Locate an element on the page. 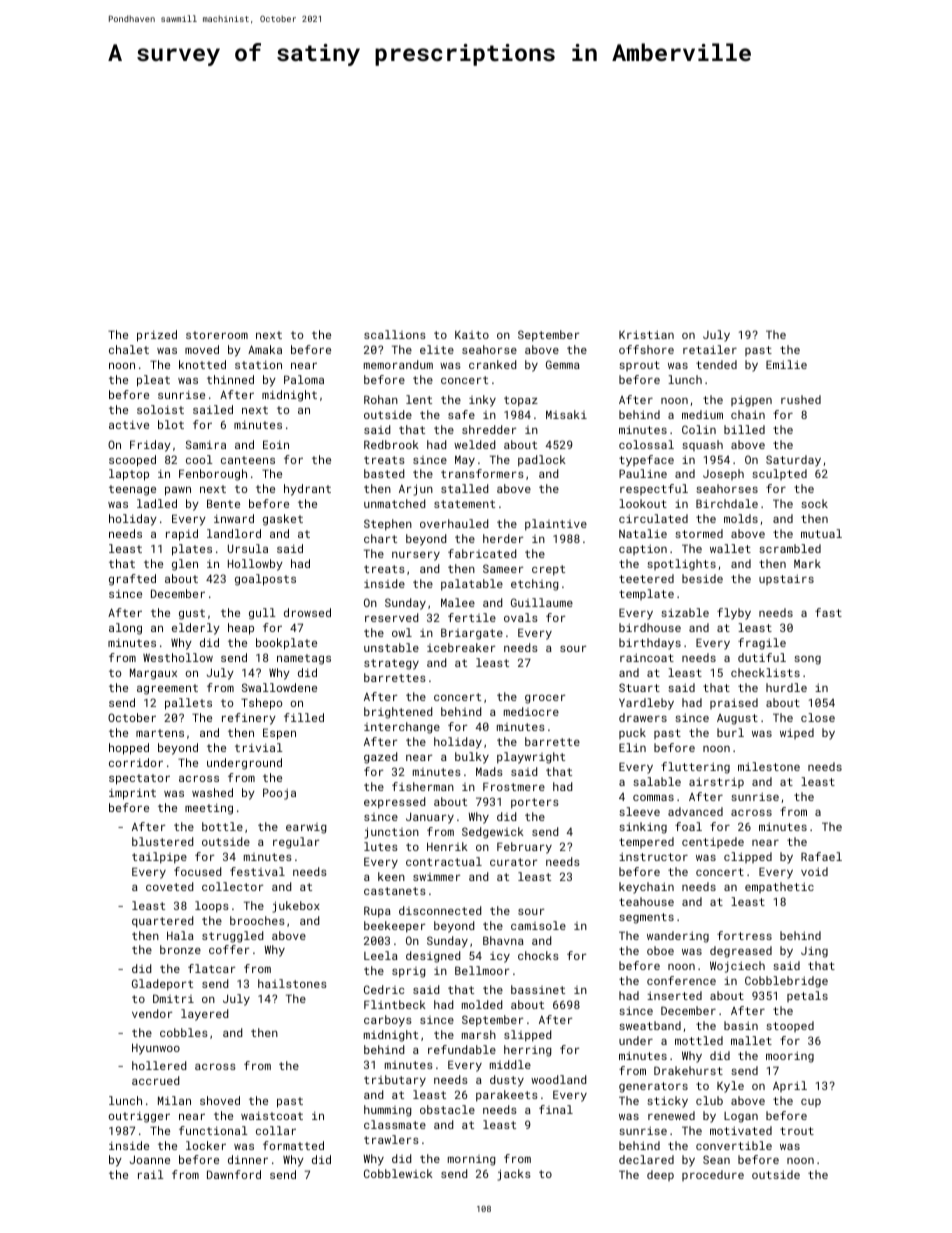 The image size is (952, 1233). final is located at coordinates (556, 1109).
